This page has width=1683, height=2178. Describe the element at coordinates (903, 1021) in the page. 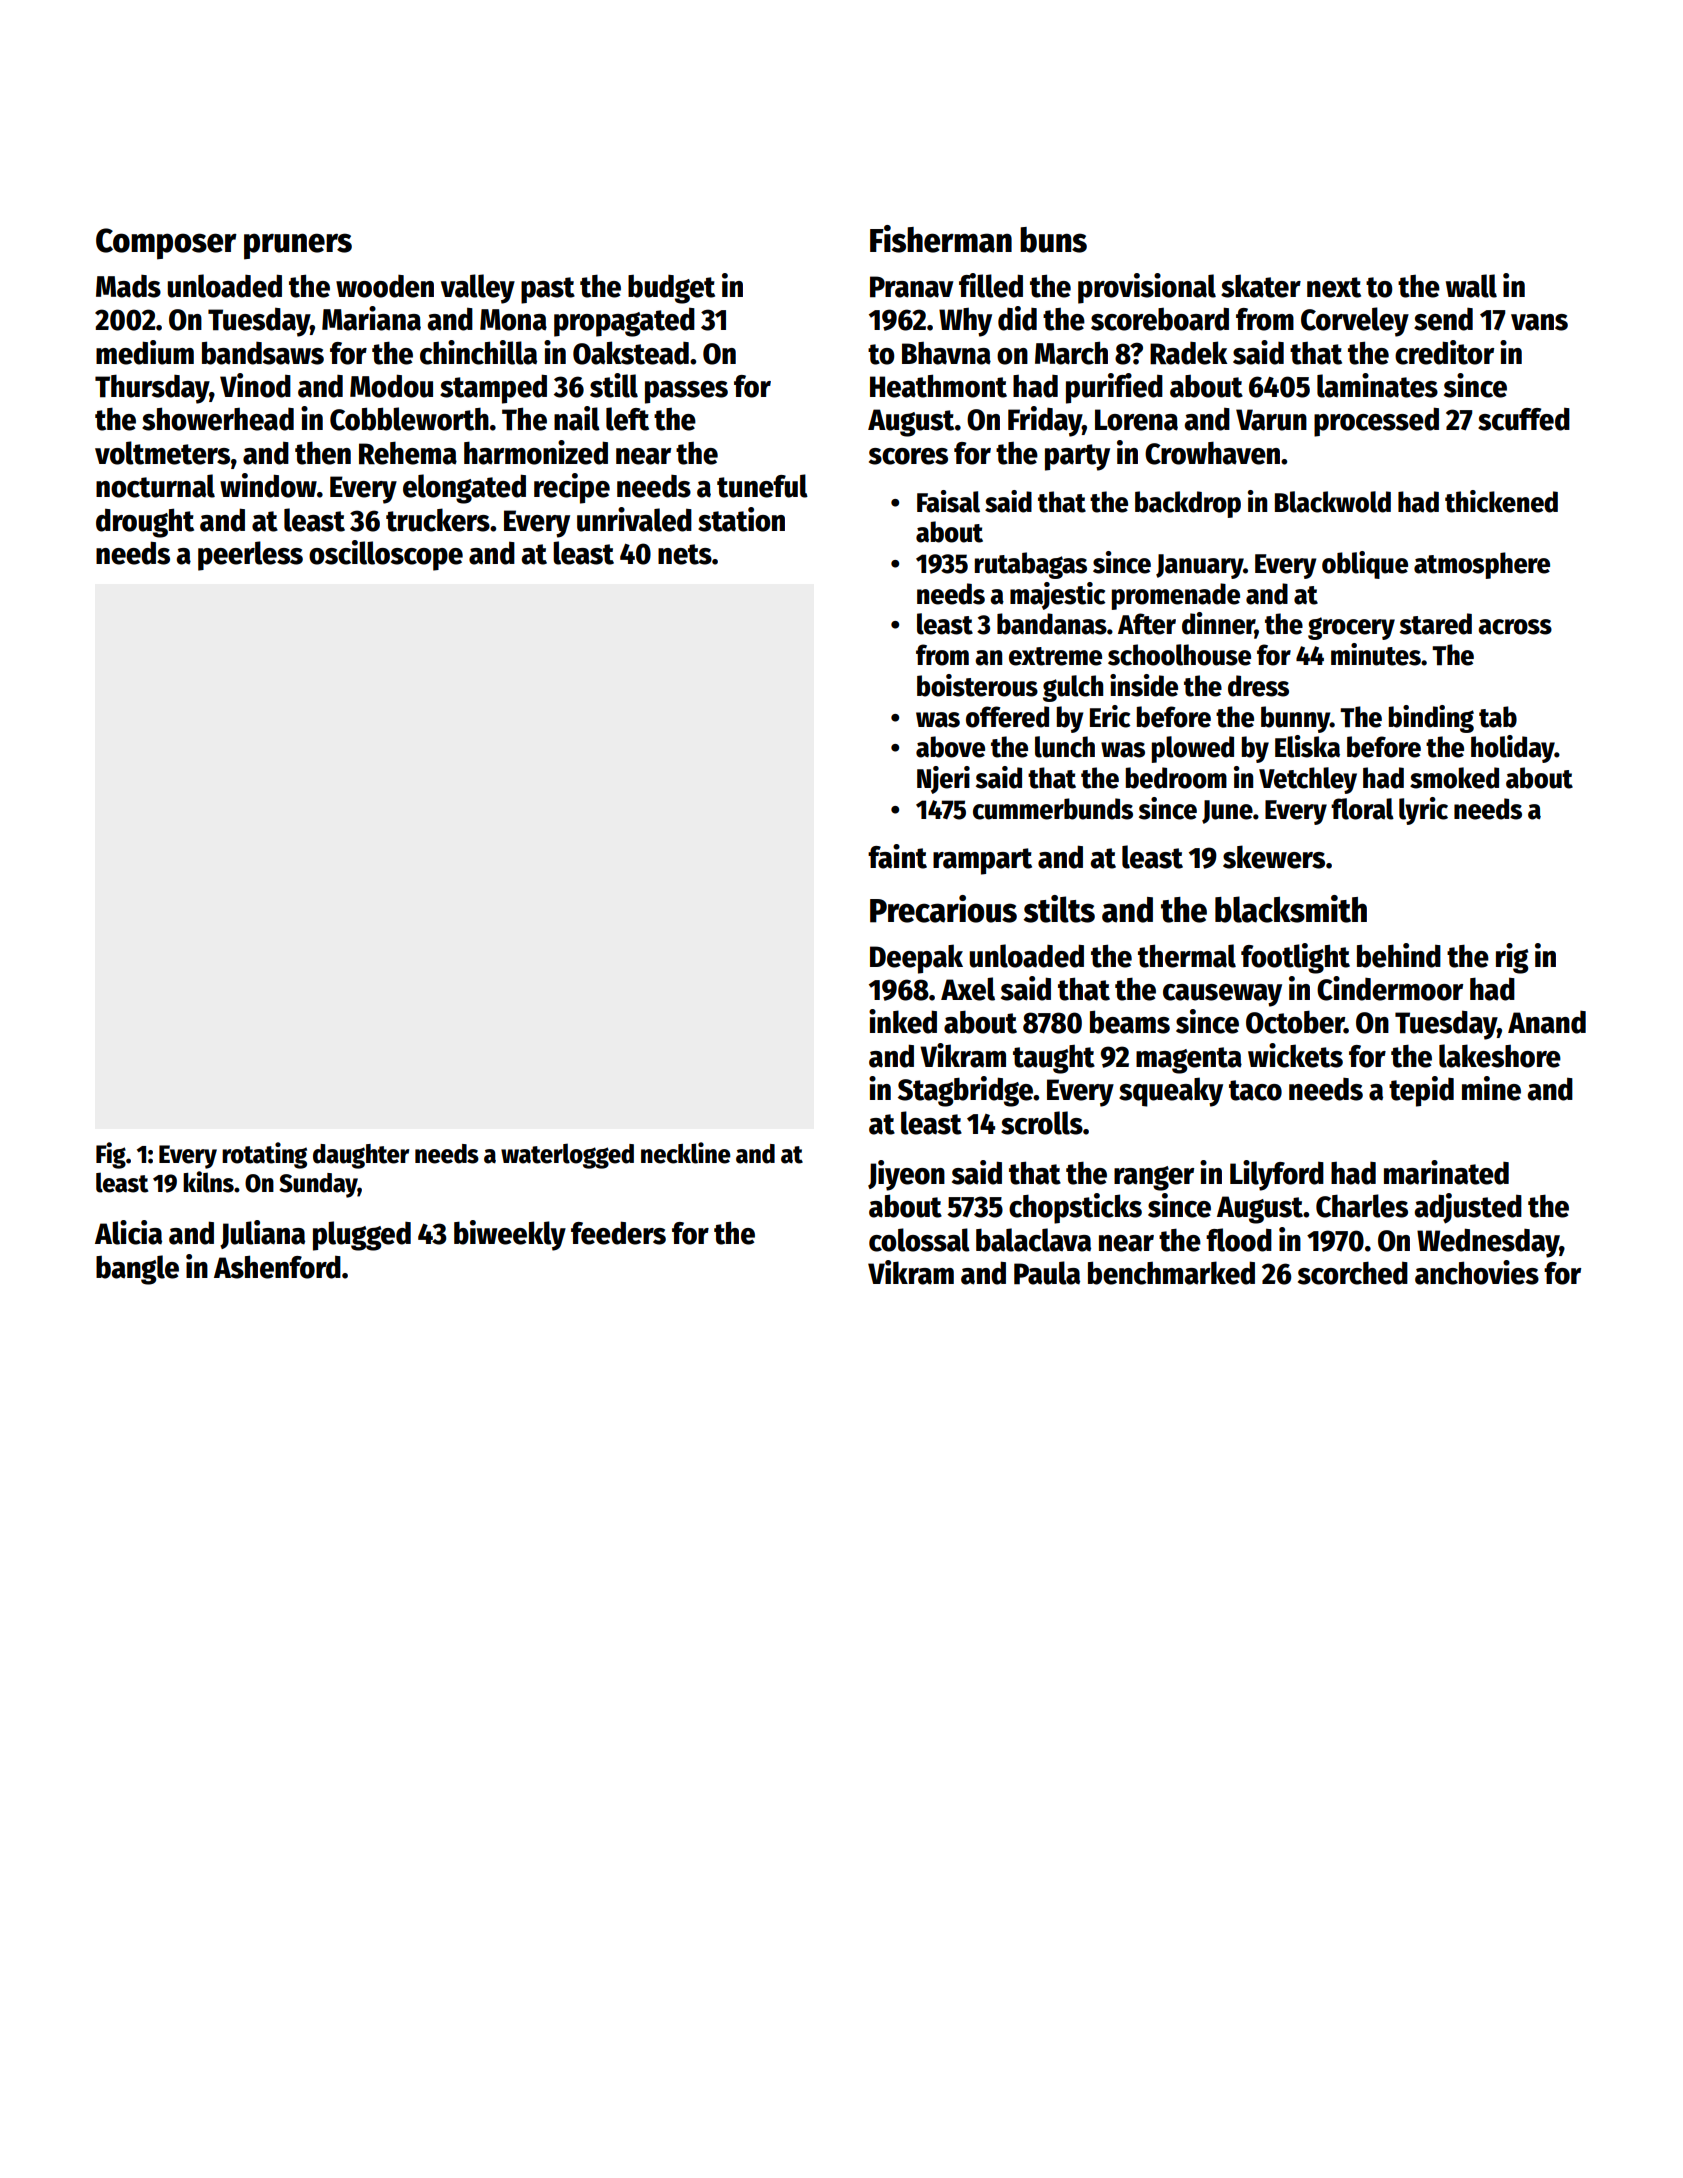

I see `inked` at that location.
